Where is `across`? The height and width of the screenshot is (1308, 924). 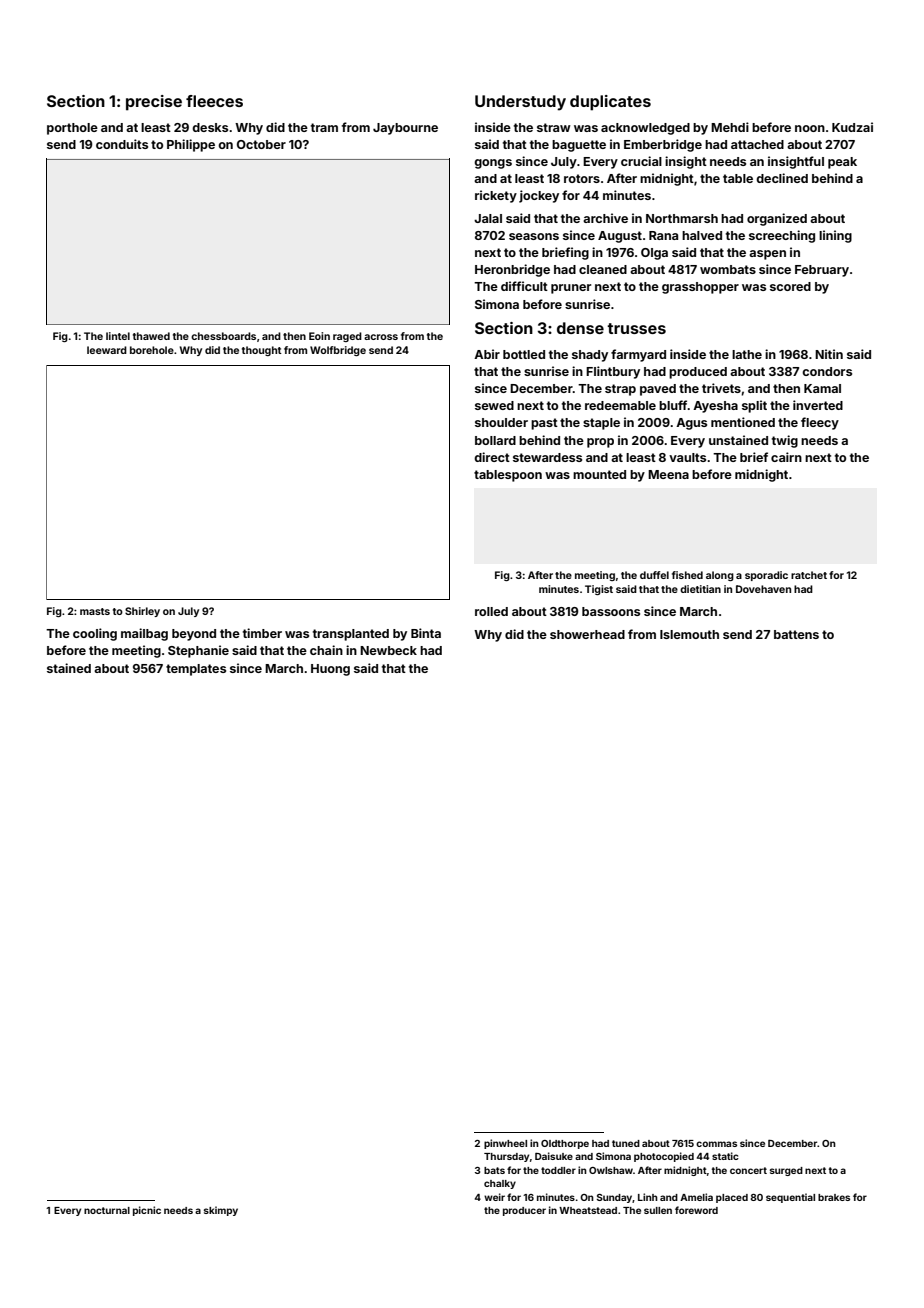 across is located at coordinates (381, 337).
